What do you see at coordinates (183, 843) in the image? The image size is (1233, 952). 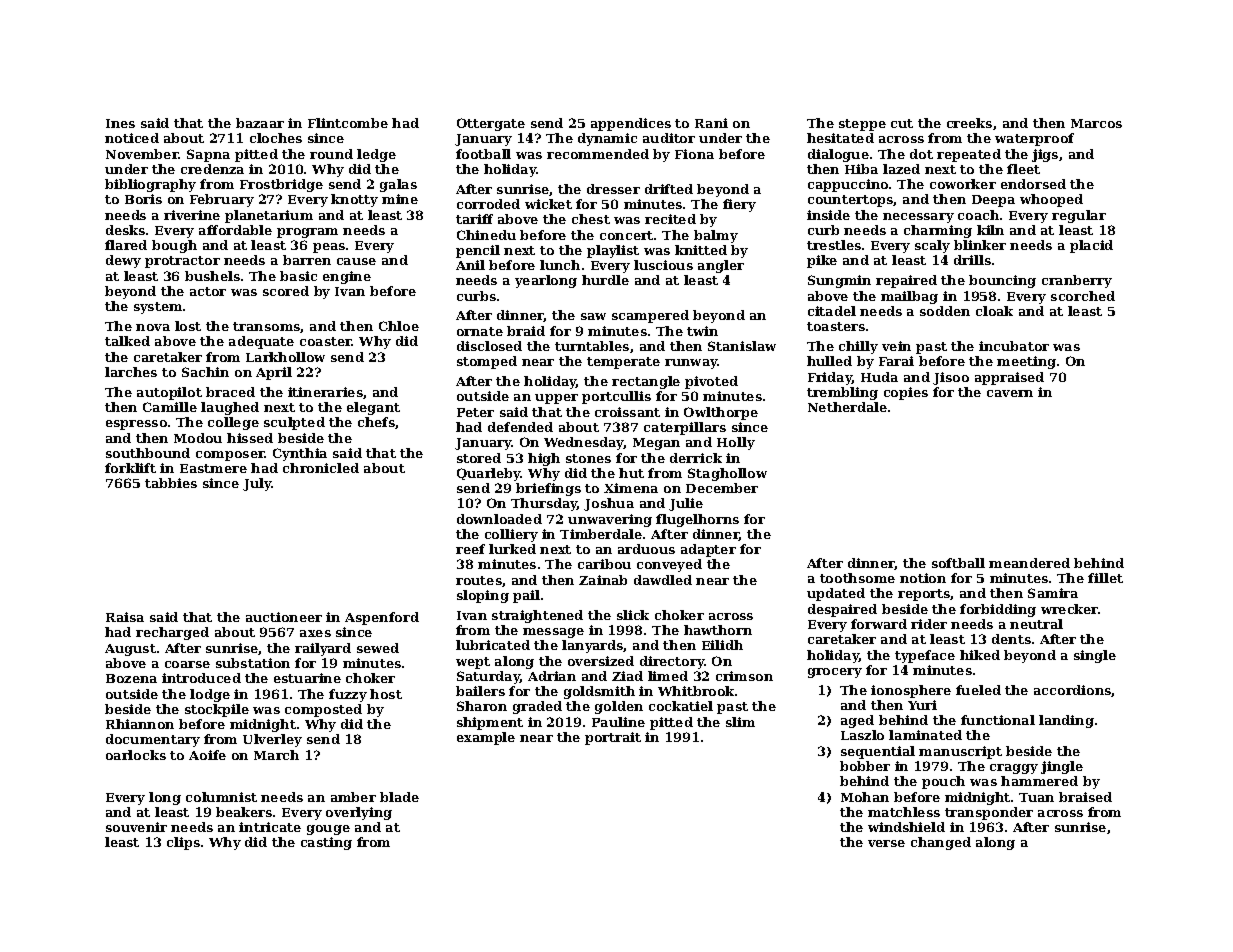 I see `clips` at bounding box center [183, 843].
